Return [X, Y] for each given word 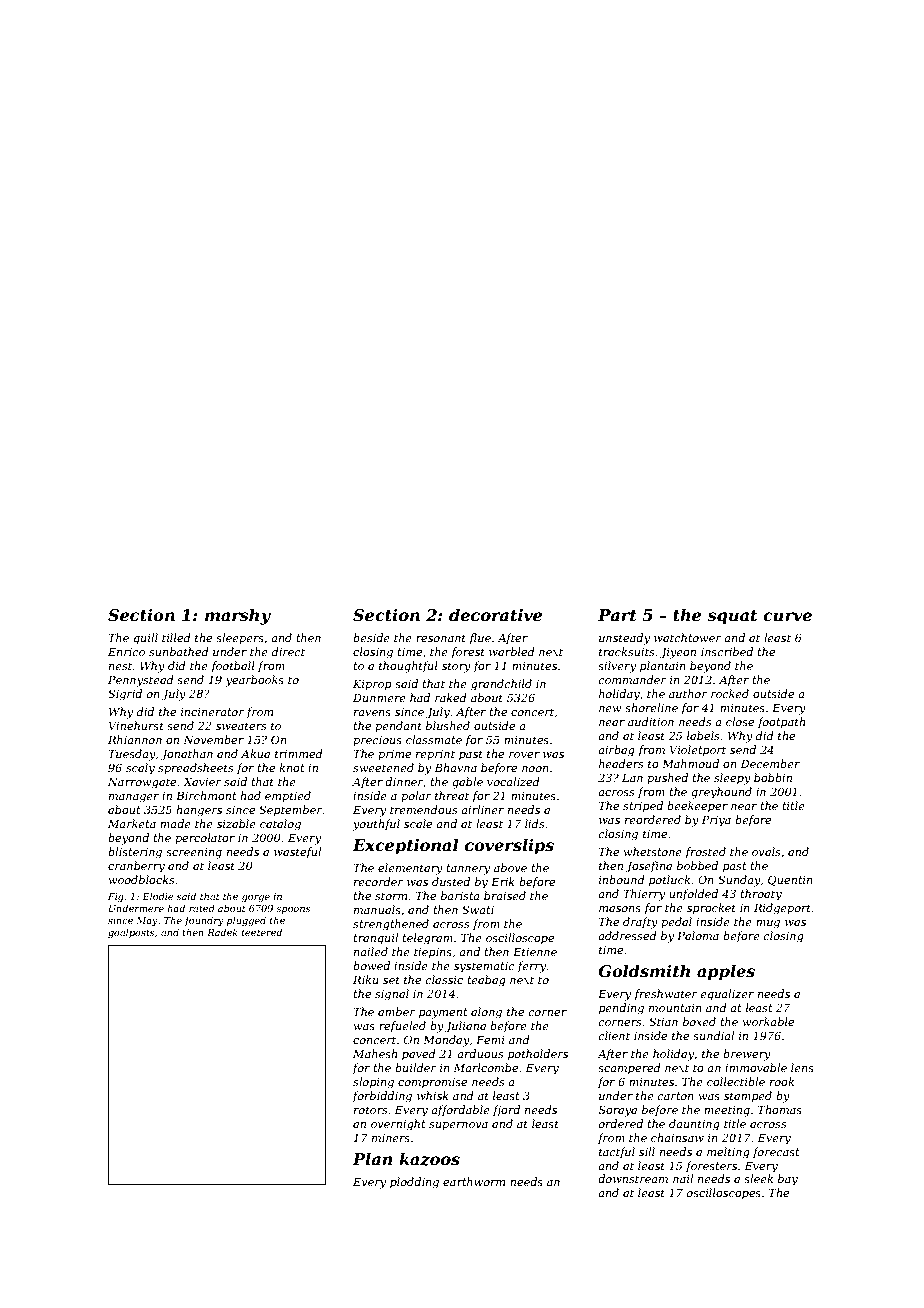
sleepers [240, 638]
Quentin [790, 880]
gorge [256, 898]
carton [676, 1096]
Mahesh [375, 1053]
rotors [371, 1110]
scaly [140, 769]
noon [535, 769]
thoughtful [408, 667]
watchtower [688, 637]
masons [620, 909]
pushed [667, 778]
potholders [538, 1055]
